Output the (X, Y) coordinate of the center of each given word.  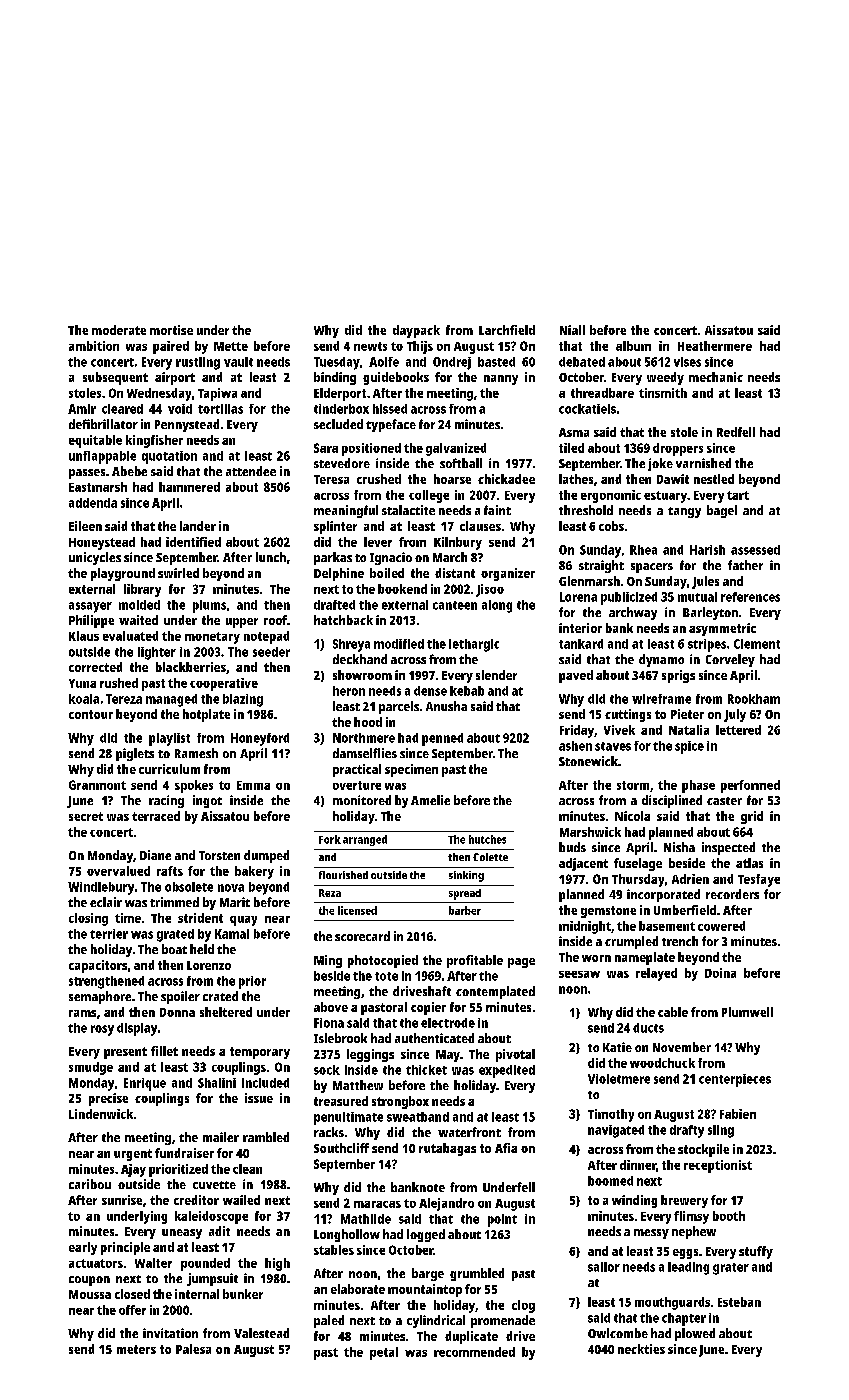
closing (88, 919)
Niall (572, 330)
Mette (231, 346)
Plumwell (747, 1012)
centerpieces (735, 1080)
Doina (720, 973)
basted (496, 362)
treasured (341, 1101)
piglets (135, 754)
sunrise (122, 1200)
